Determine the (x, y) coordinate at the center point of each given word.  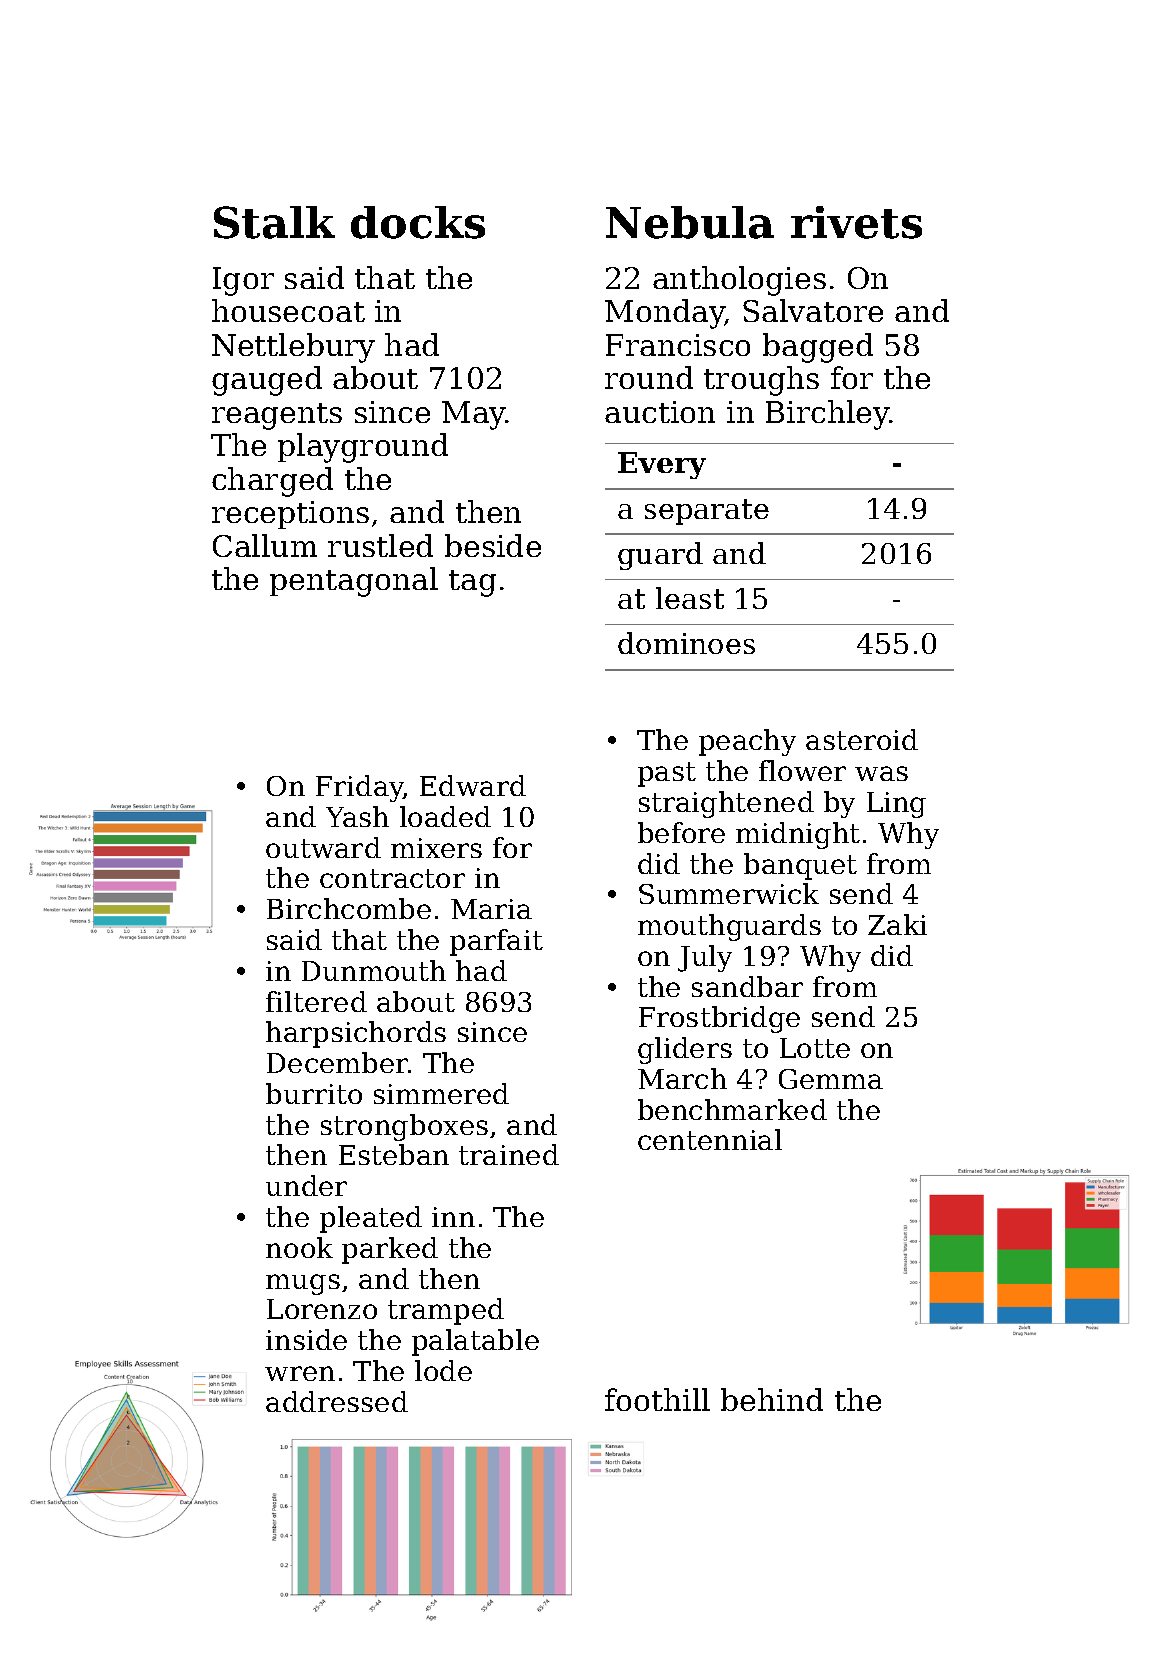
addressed (337, 1401)
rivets (856, 222)
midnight (798, 835)
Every (662, 465)
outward (323, 847)
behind (772, 1399)
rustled (380, 545)
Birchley (828, 415)
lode (443, 1370)
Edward (473, 785)
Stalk (274, 222)
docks (418, 222)
